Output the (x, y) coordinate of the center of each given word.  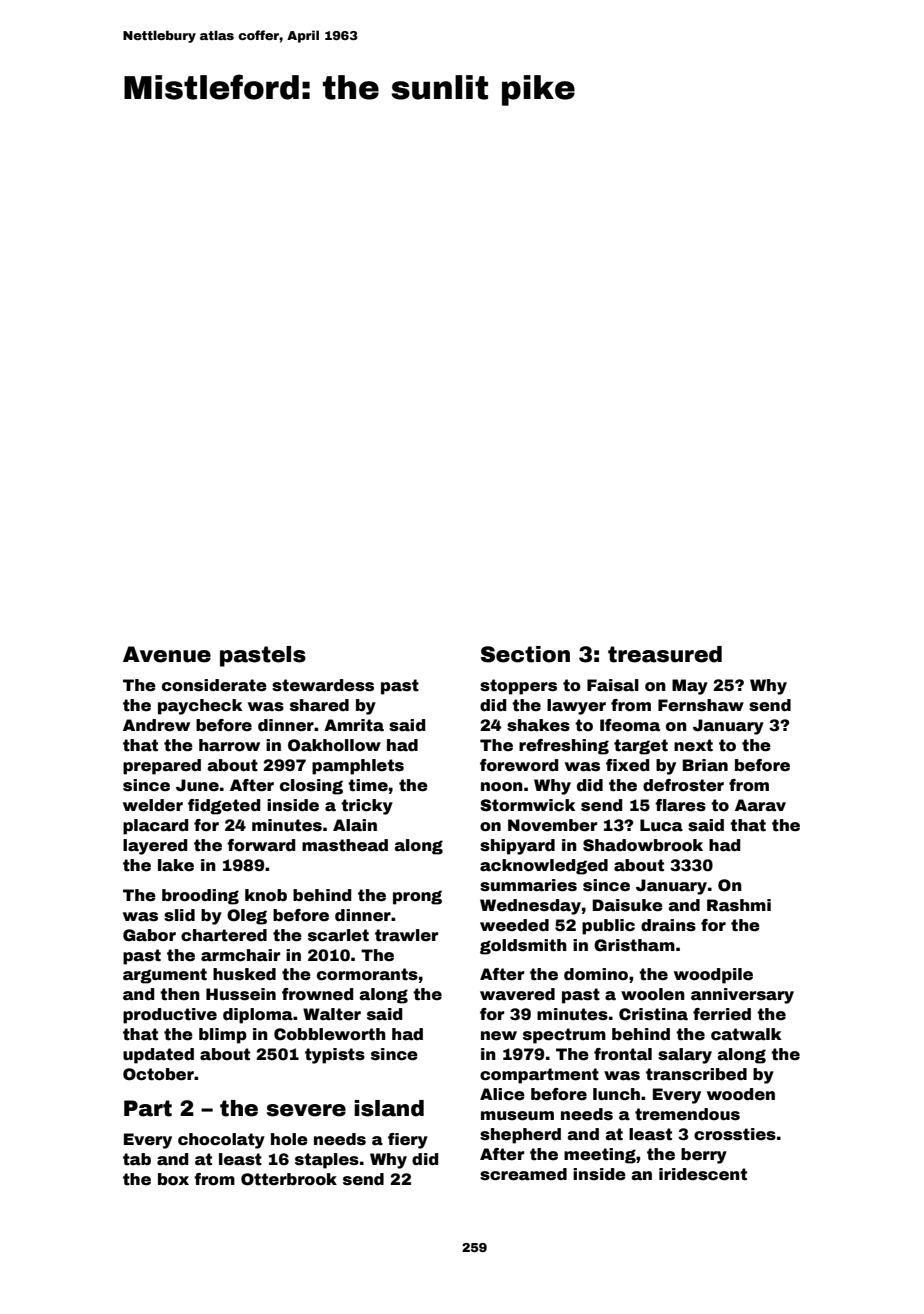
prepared (162, 767)
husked (244, 974)
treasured (665, 654)
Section (525, 654)
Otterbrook (289, 1179)
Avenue (167, 654)
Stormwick (527, 805)
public (608, 927)
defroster (683, 785)
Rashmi (739, 905)
